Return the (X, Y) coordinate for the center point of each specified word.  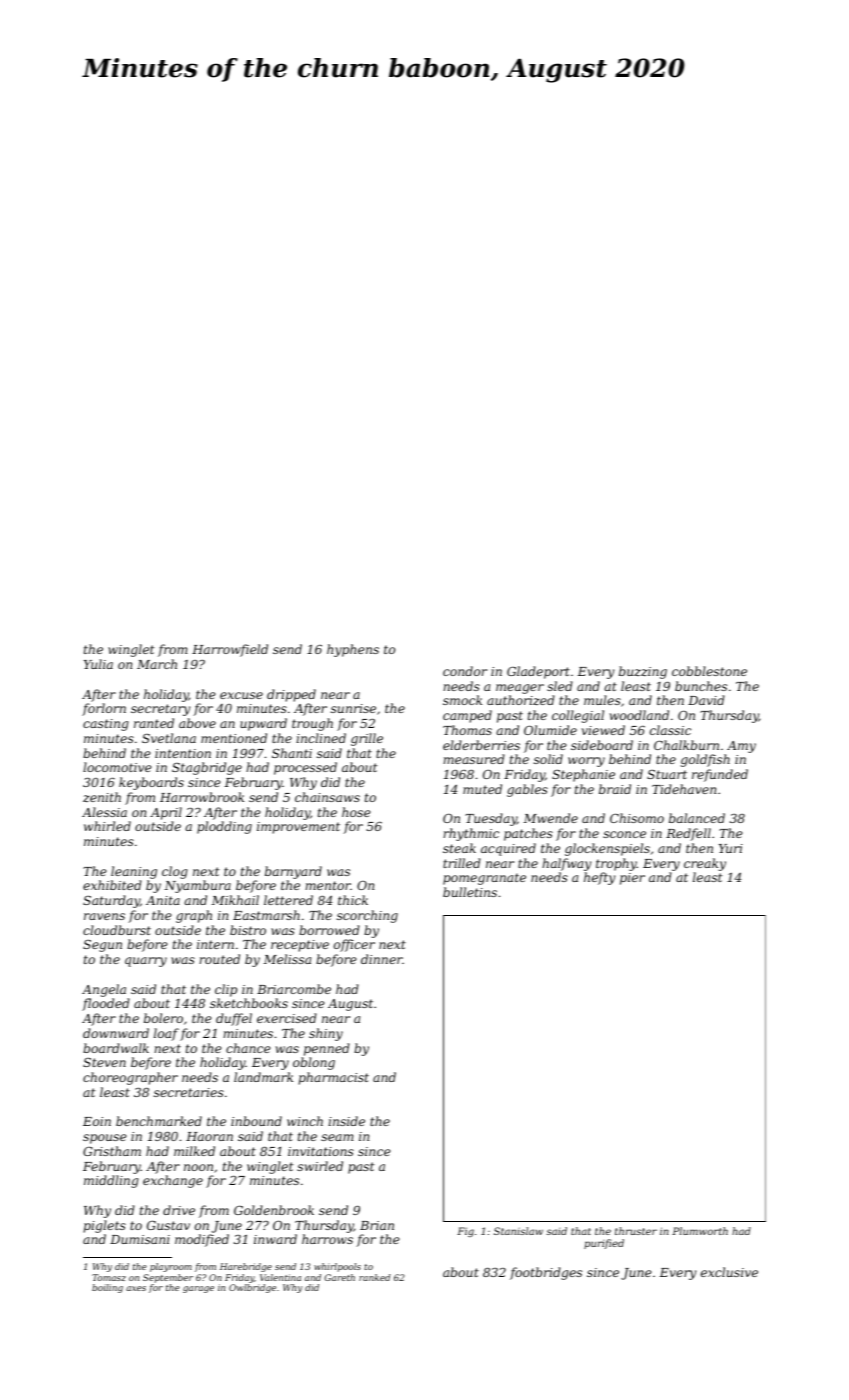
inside (346, 1121)
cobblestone (709, 671)
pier (632, 879)
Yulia (98, 664)
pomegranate (484, 879)
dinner (382, 959)
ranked (375, 1277)
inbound (256, 1121)
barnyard (293, 872)
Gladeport (538, 672)
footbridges (546, 1273)
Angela (104, 990)
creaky (705, 864)
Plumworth (700, 1231)
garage (198, 1289)
